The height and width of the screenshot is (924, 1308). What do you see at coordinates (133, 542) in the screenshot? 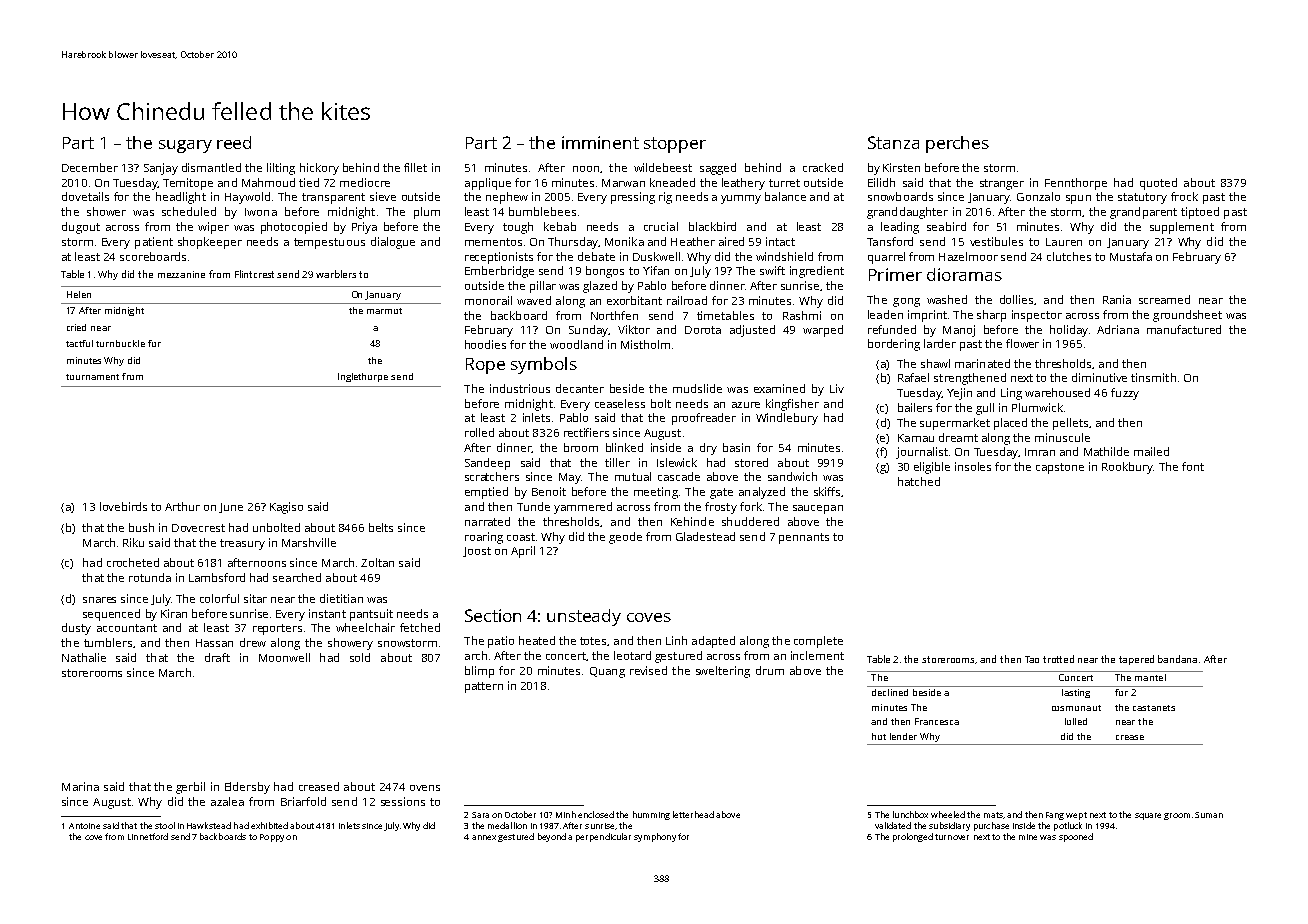
I see `Riku` at bounding box center [133, 542].
